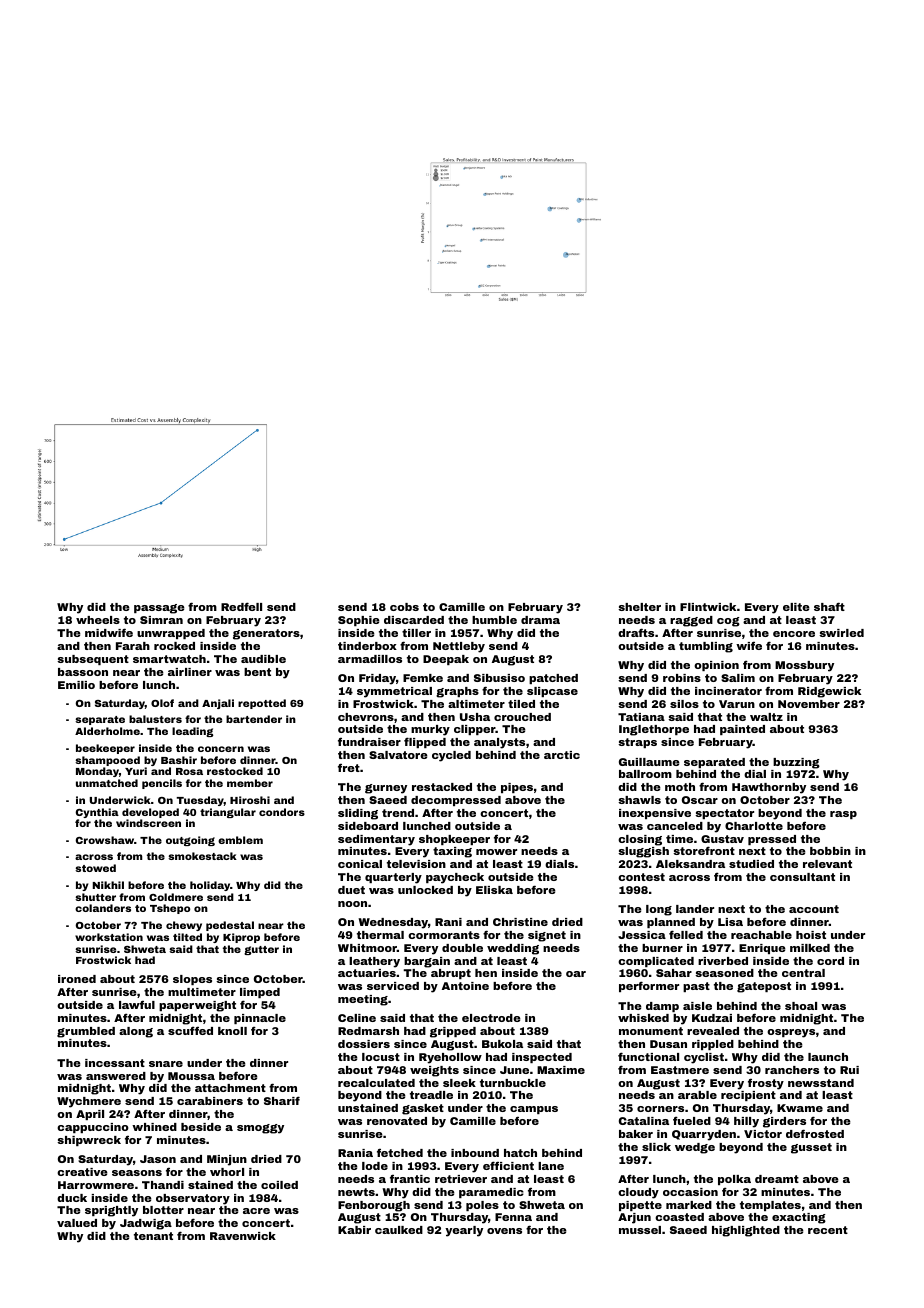 The height and width of the screenshot is (1308, 924). What do you see at coordinates (553, 679) in the screenshot?
I see `patched` at bounding box center [553, 679].
